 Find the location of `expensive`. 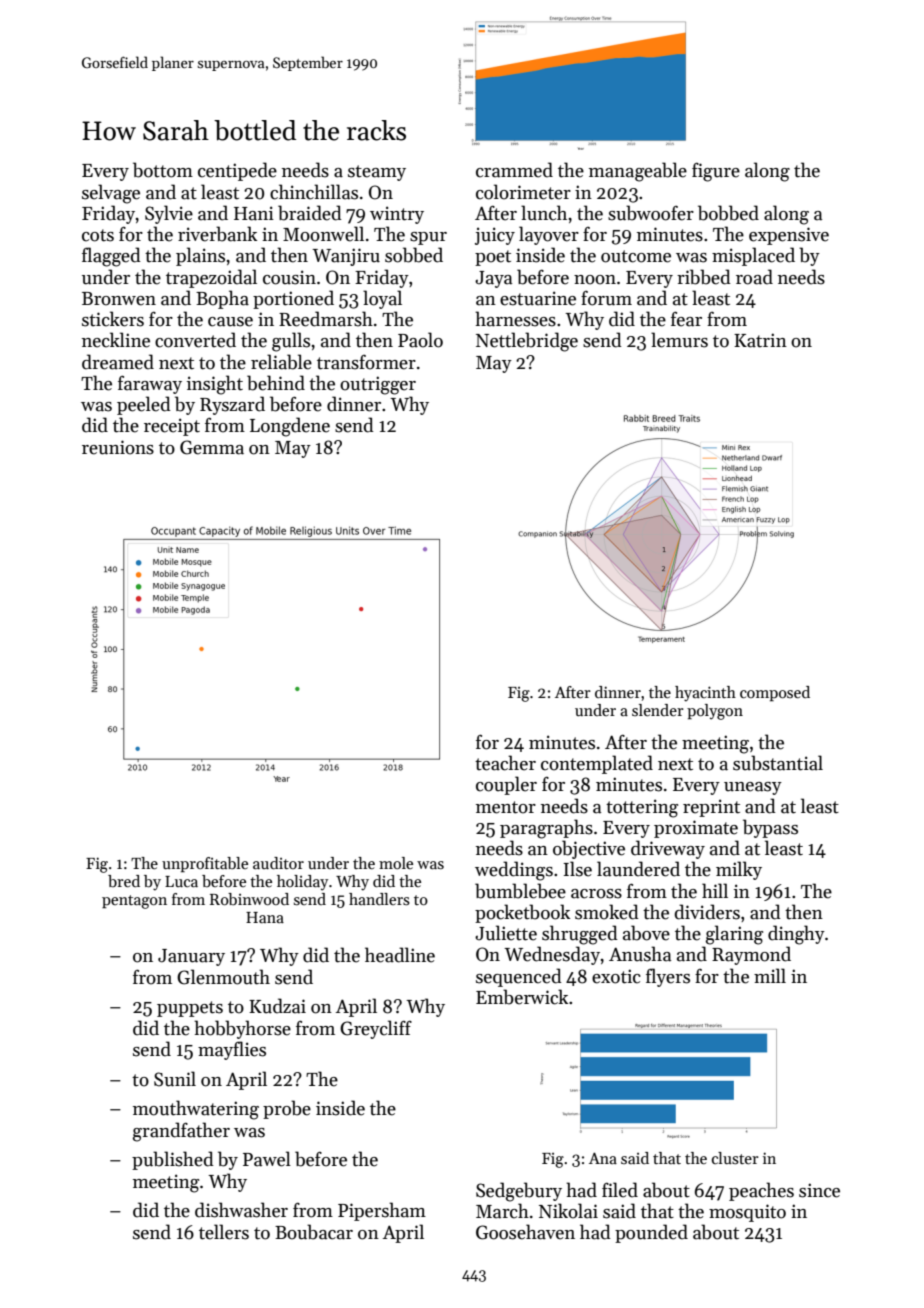

expensive is located at coordinates (789, 236).
